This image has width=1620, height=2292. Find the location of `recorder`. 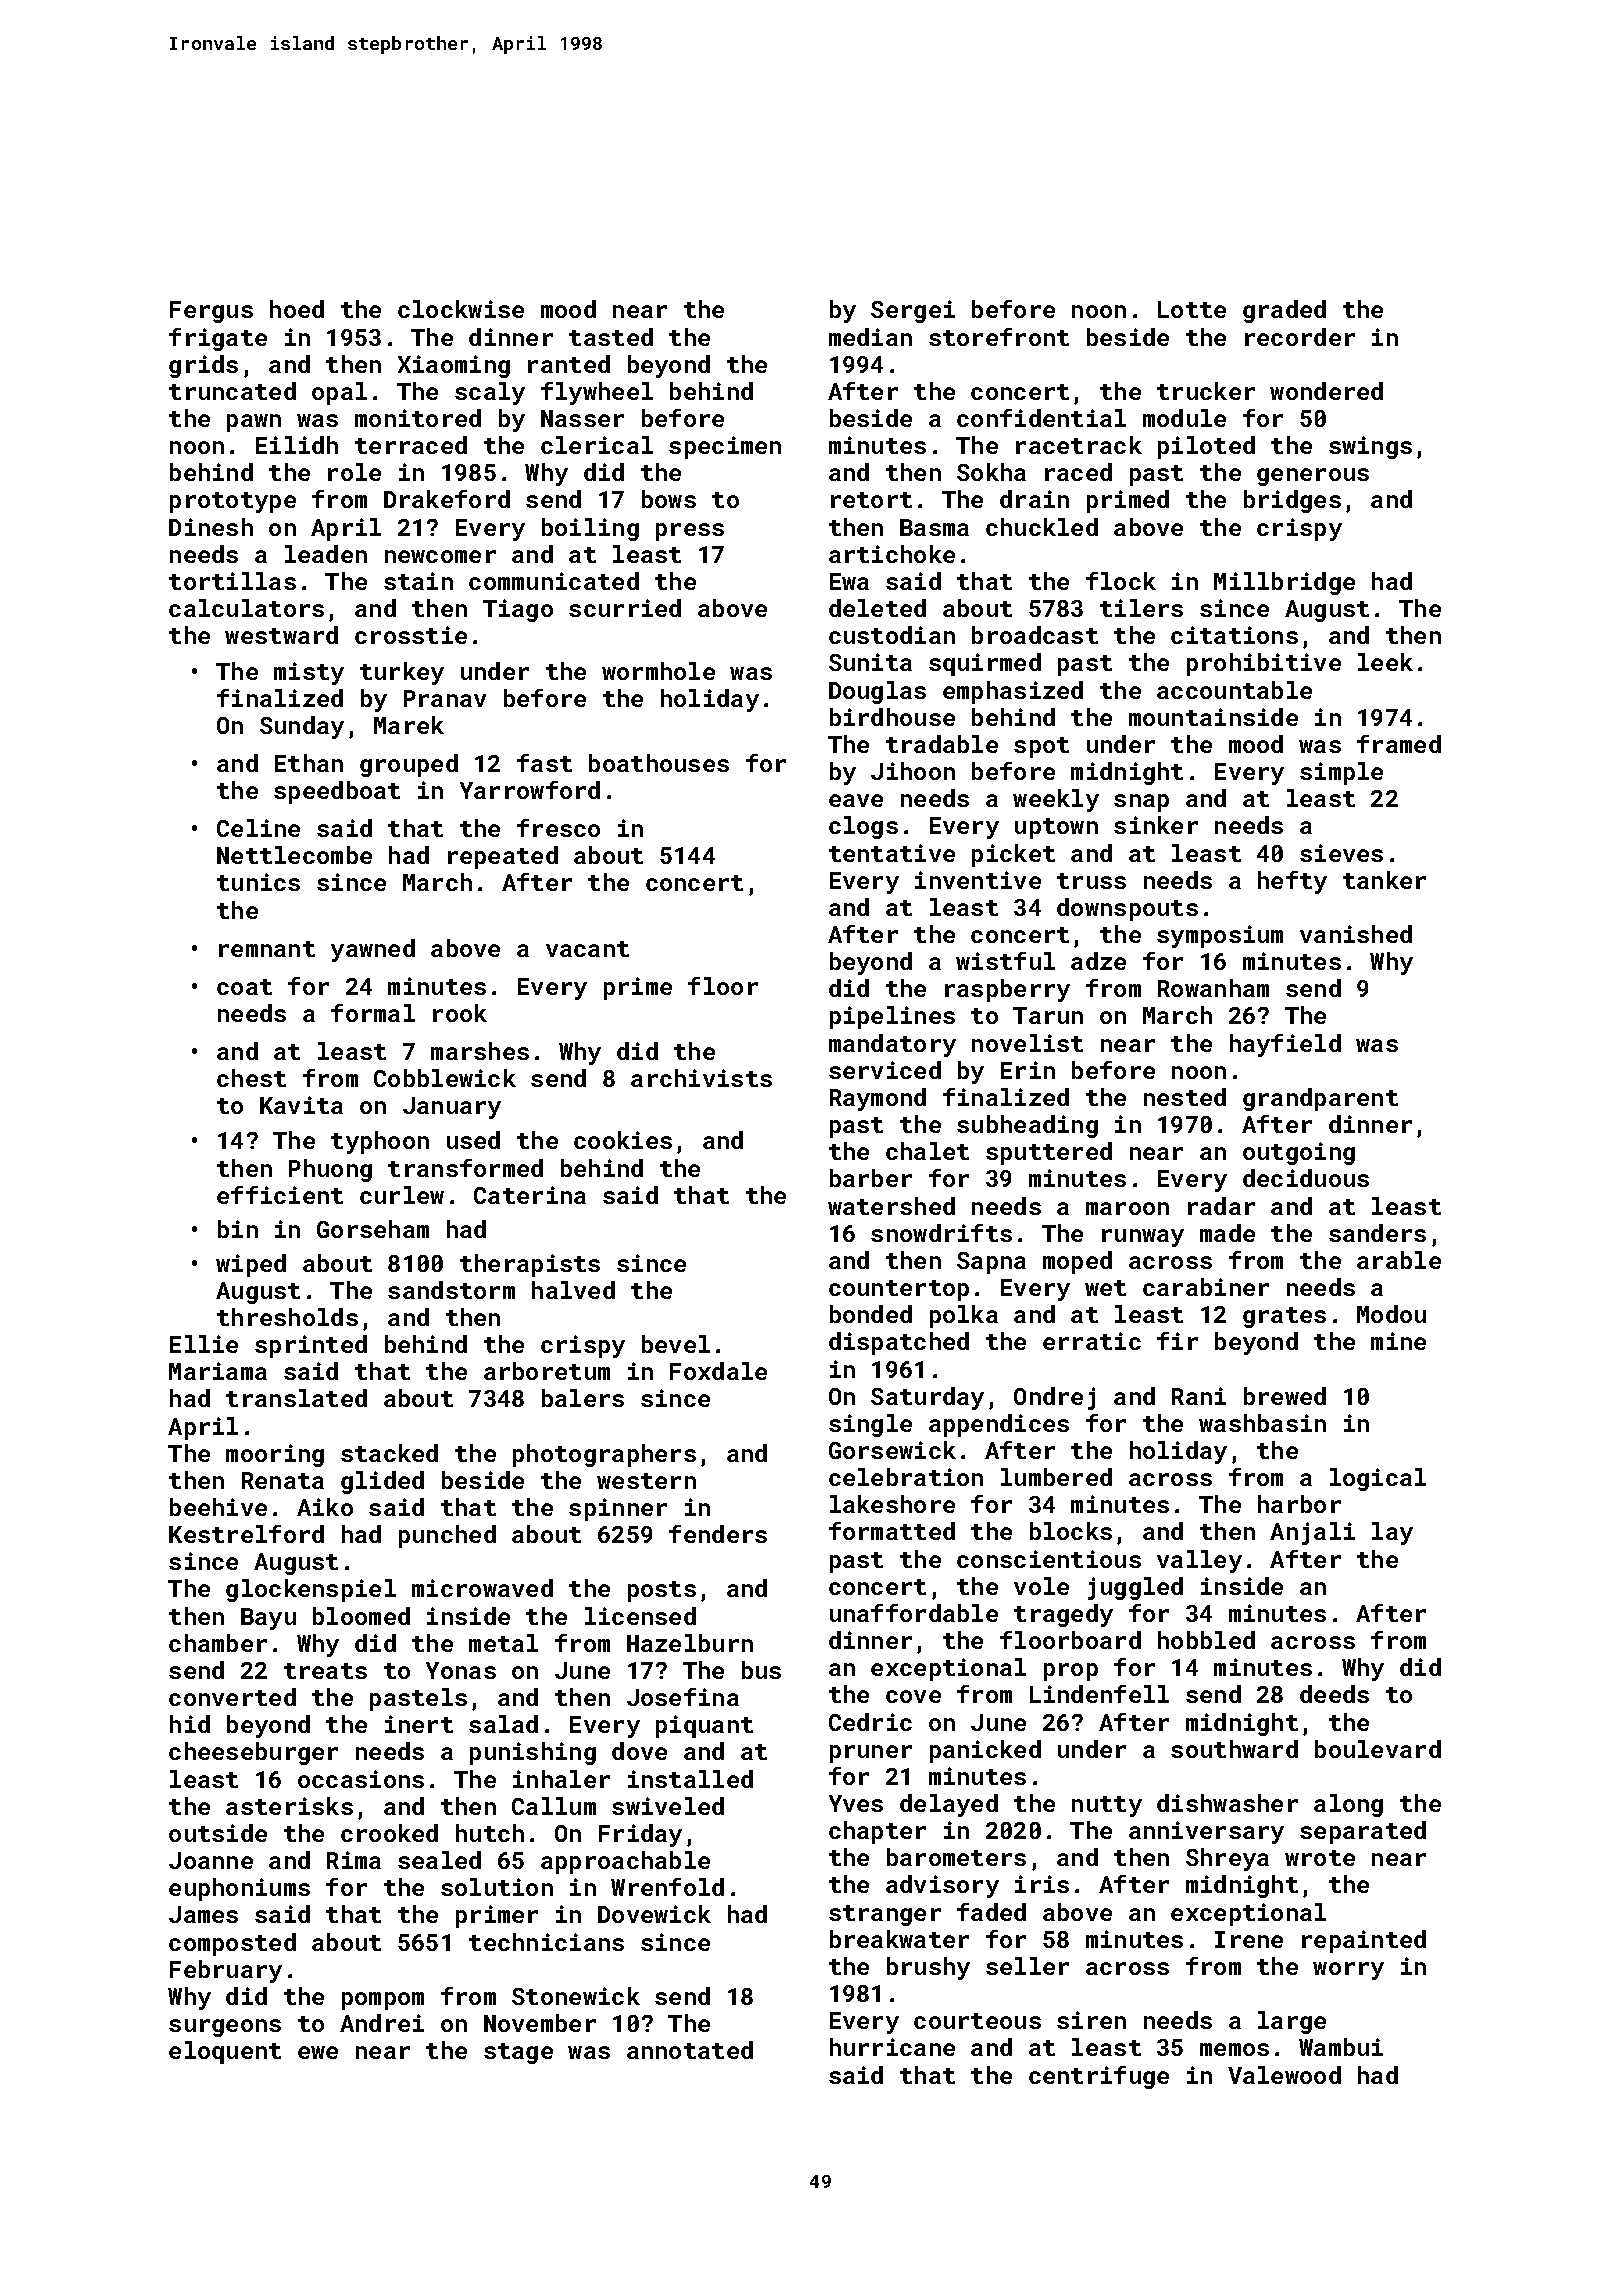

recorder is located at coordinates (1300, 337).
